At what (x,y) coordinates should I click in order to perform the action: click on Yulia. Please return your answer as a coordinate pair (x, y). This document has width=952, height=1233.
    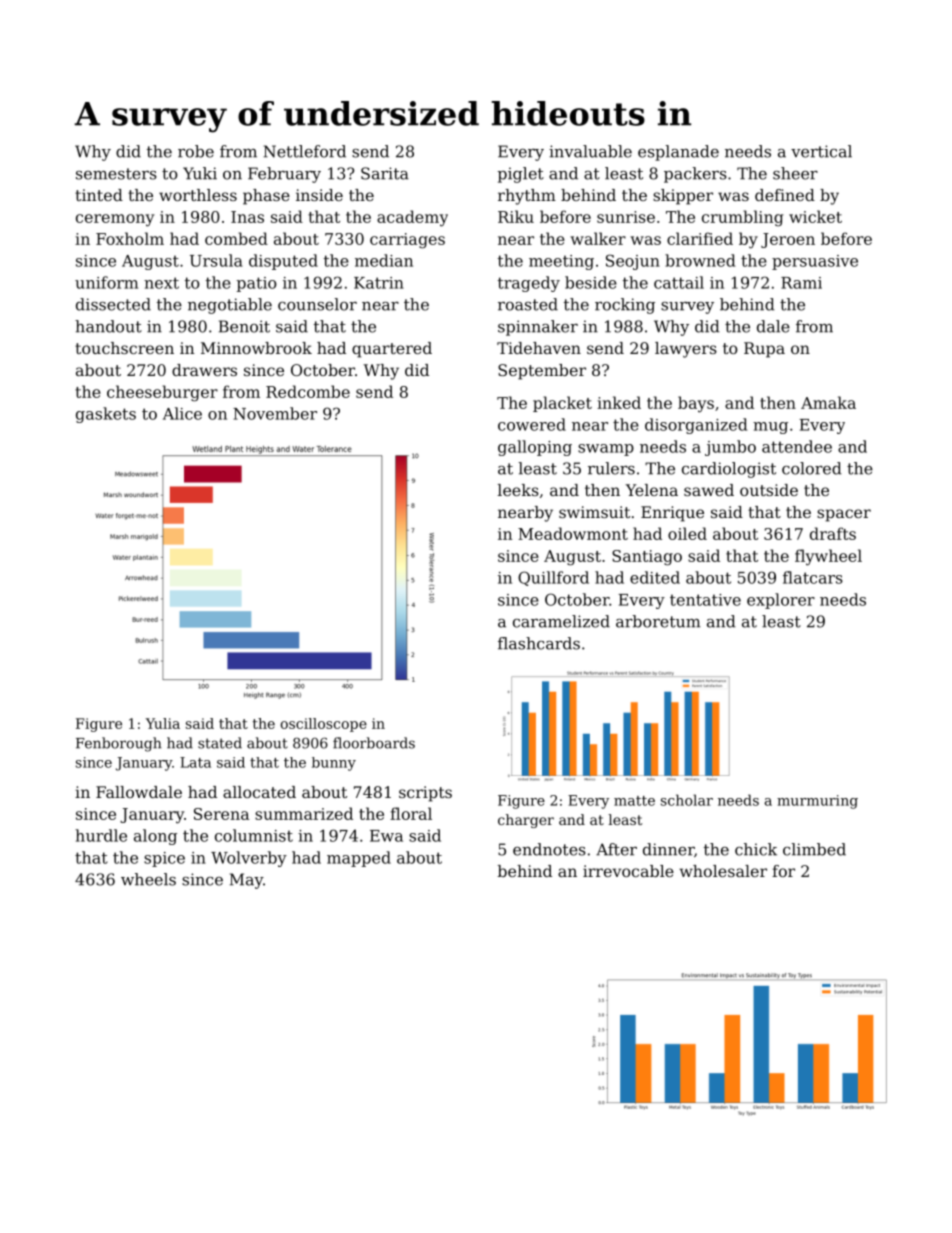
    Looking at the image, I should click on (163, 723).
